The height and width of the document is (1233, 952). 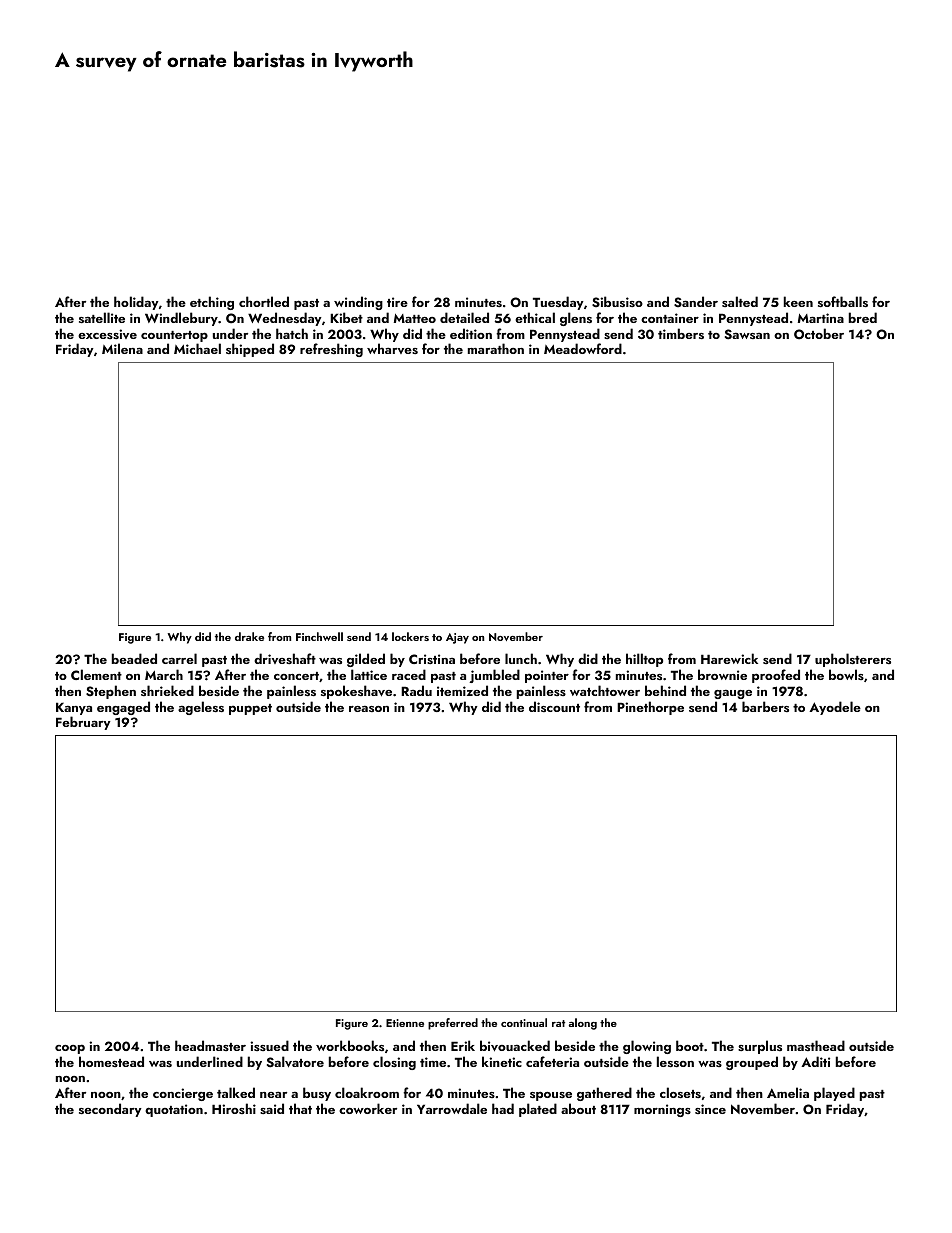 I want to click on Ayodele, so click(x=835, y=708).
